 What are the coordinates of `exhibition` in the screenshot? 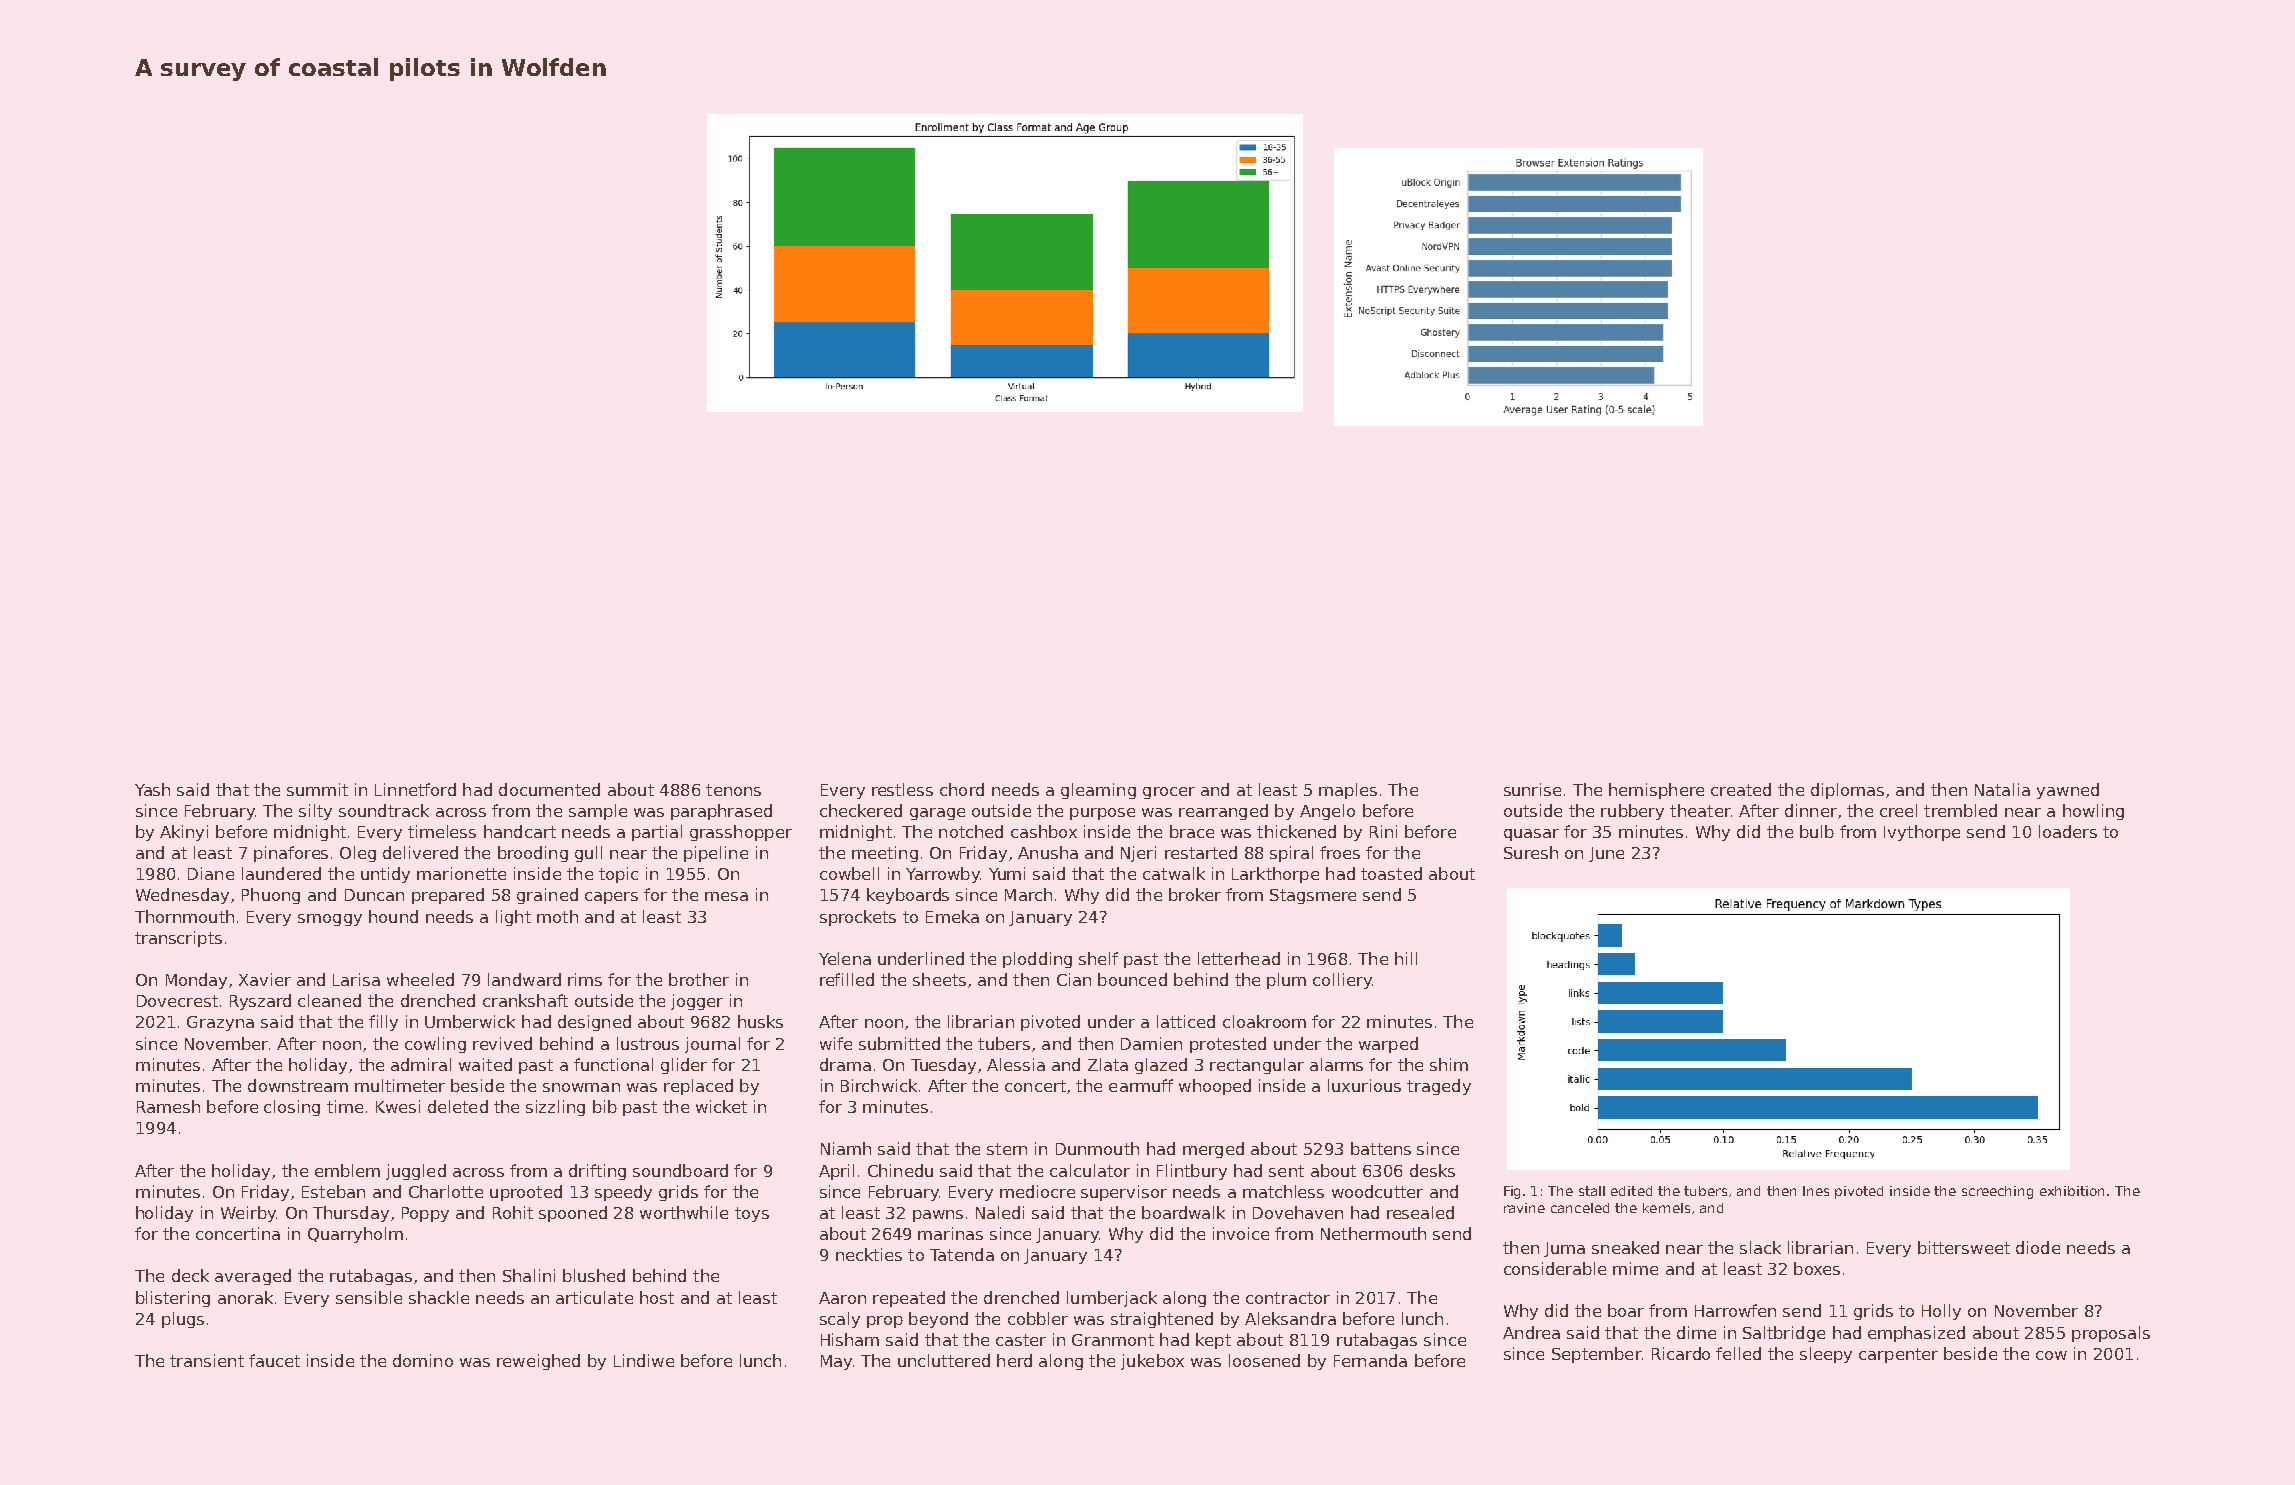 It's located at (2072, 1191).
